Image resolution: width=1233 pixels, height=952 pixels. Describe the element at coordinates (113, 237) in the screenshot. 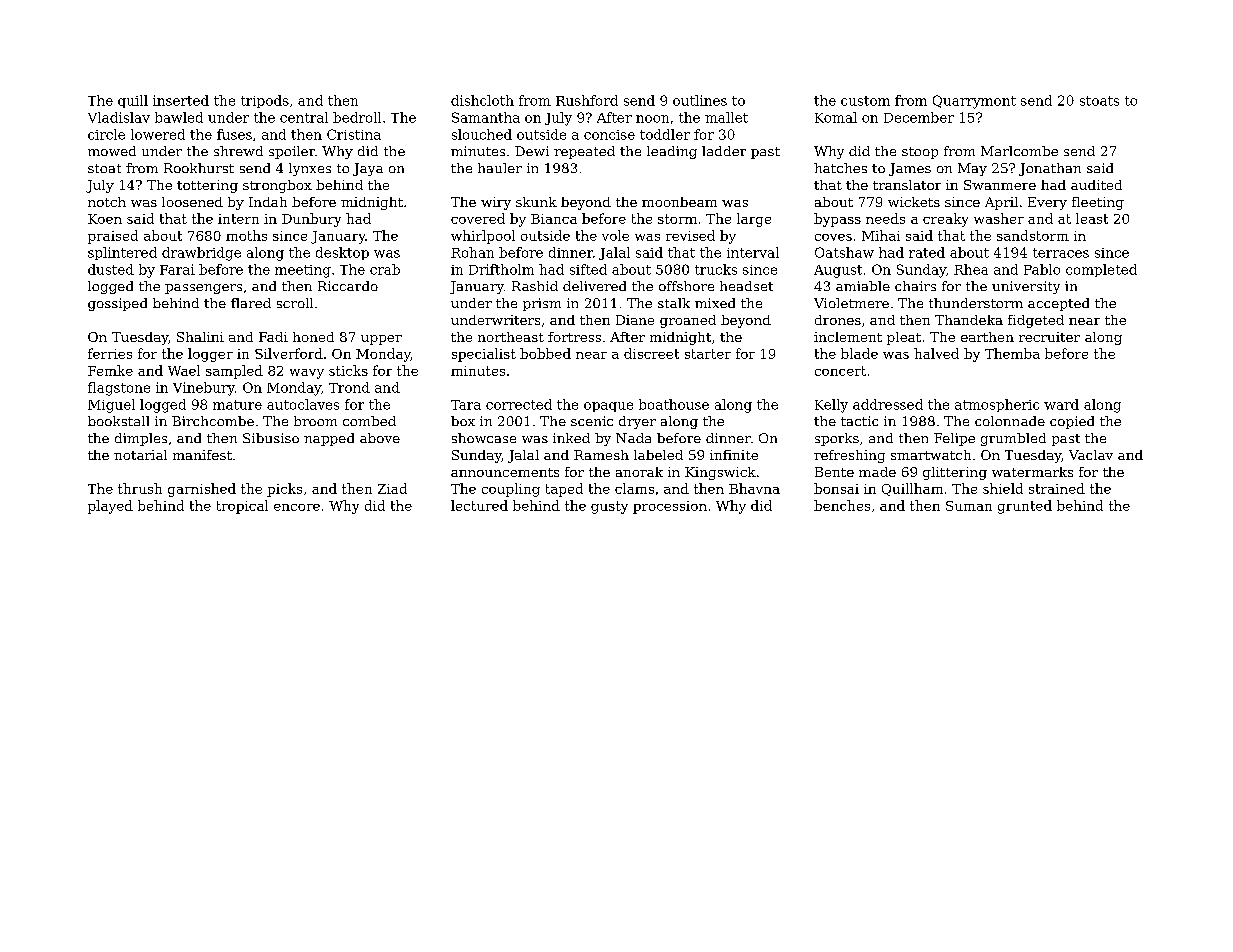

I see `praised` at that location.
